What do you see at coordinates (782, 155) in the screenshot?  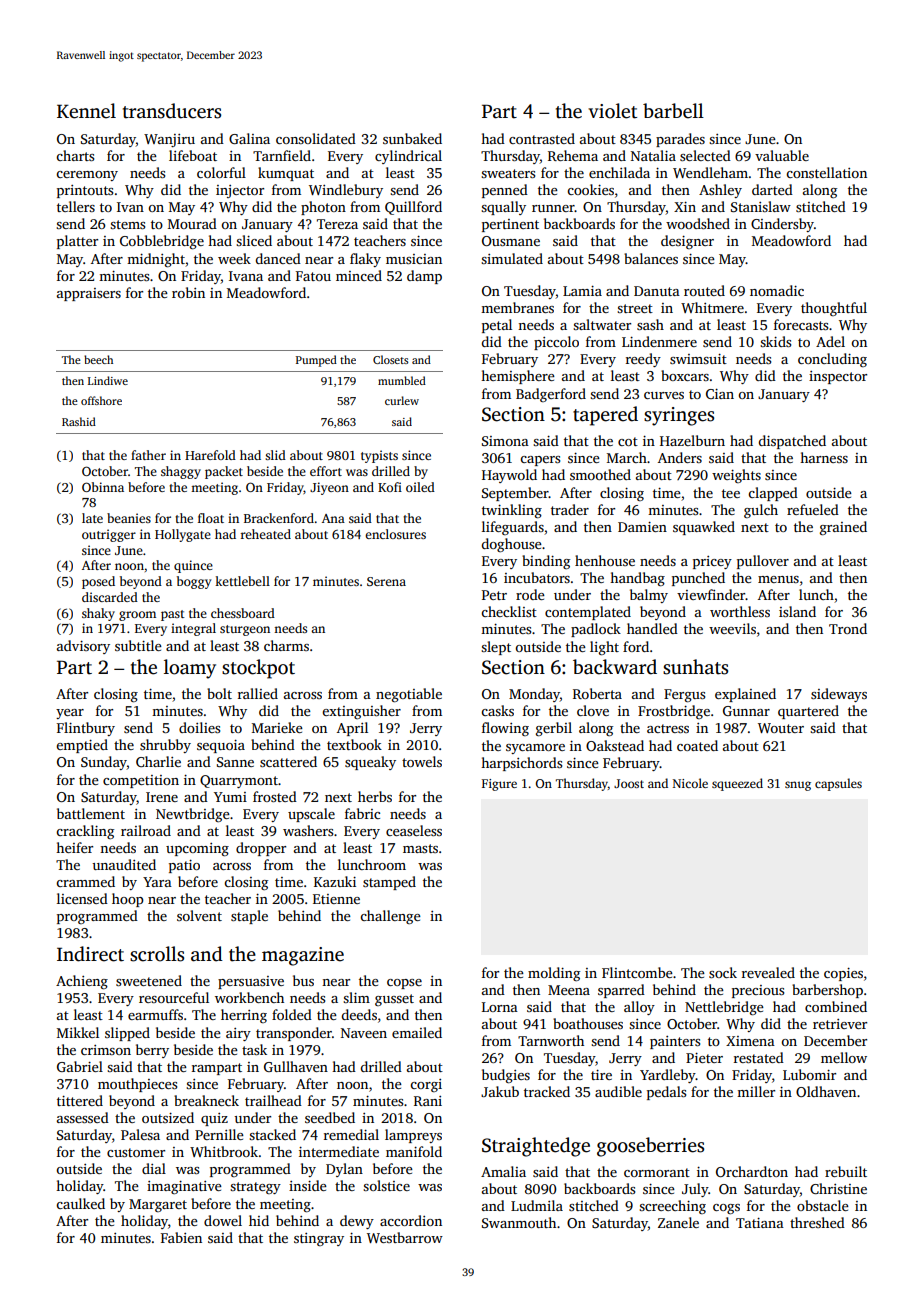 I see `valuable` at bounding box center [782, 155].
